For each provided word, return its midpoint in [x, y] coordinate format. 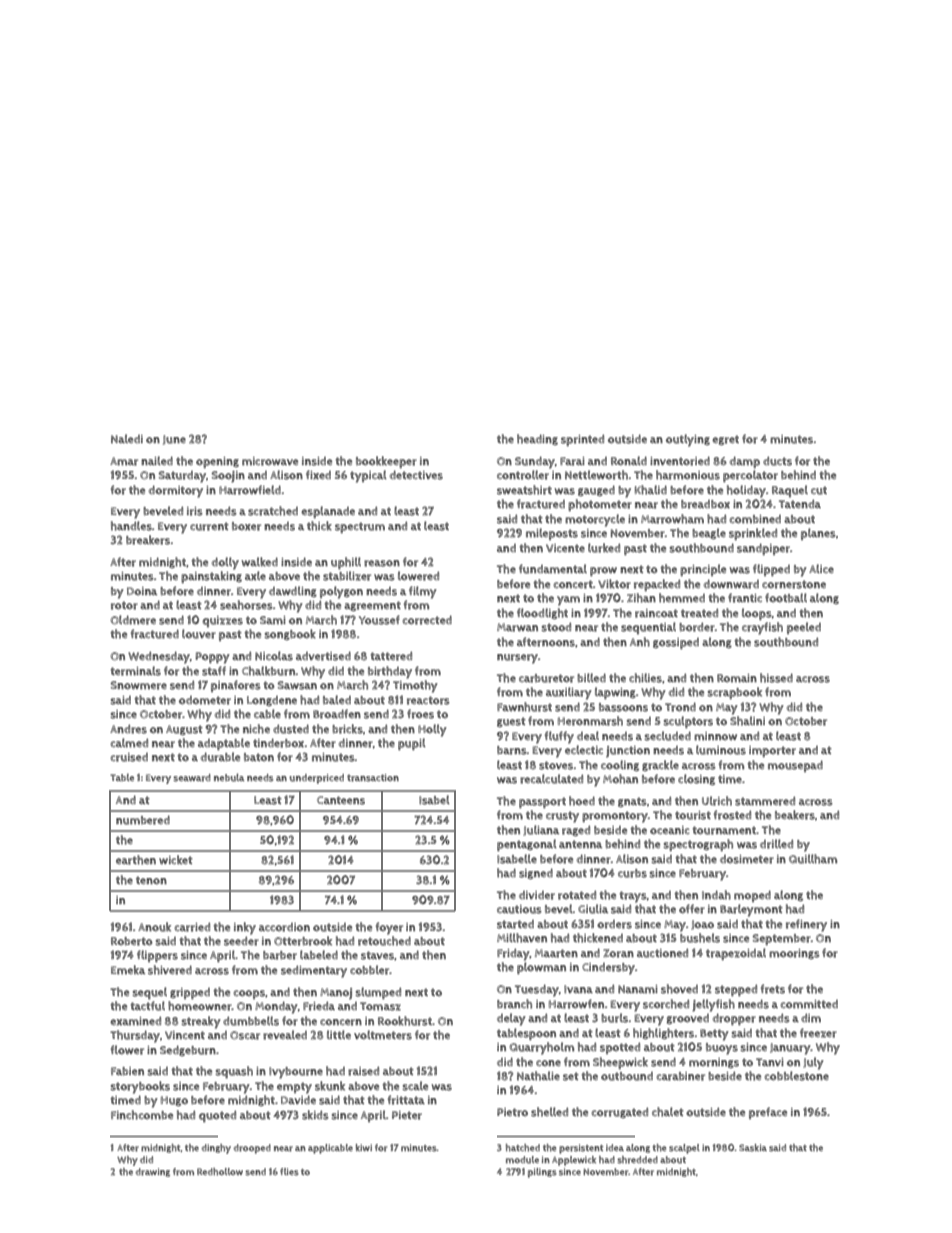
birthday [390, 672]
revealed [285, 1035]
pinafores [236, 686]
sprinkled [753, 534]
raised [363, 1071]
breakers [148, 540]
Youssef [379, 620]
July [813, 1063]
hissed [776, 678]
